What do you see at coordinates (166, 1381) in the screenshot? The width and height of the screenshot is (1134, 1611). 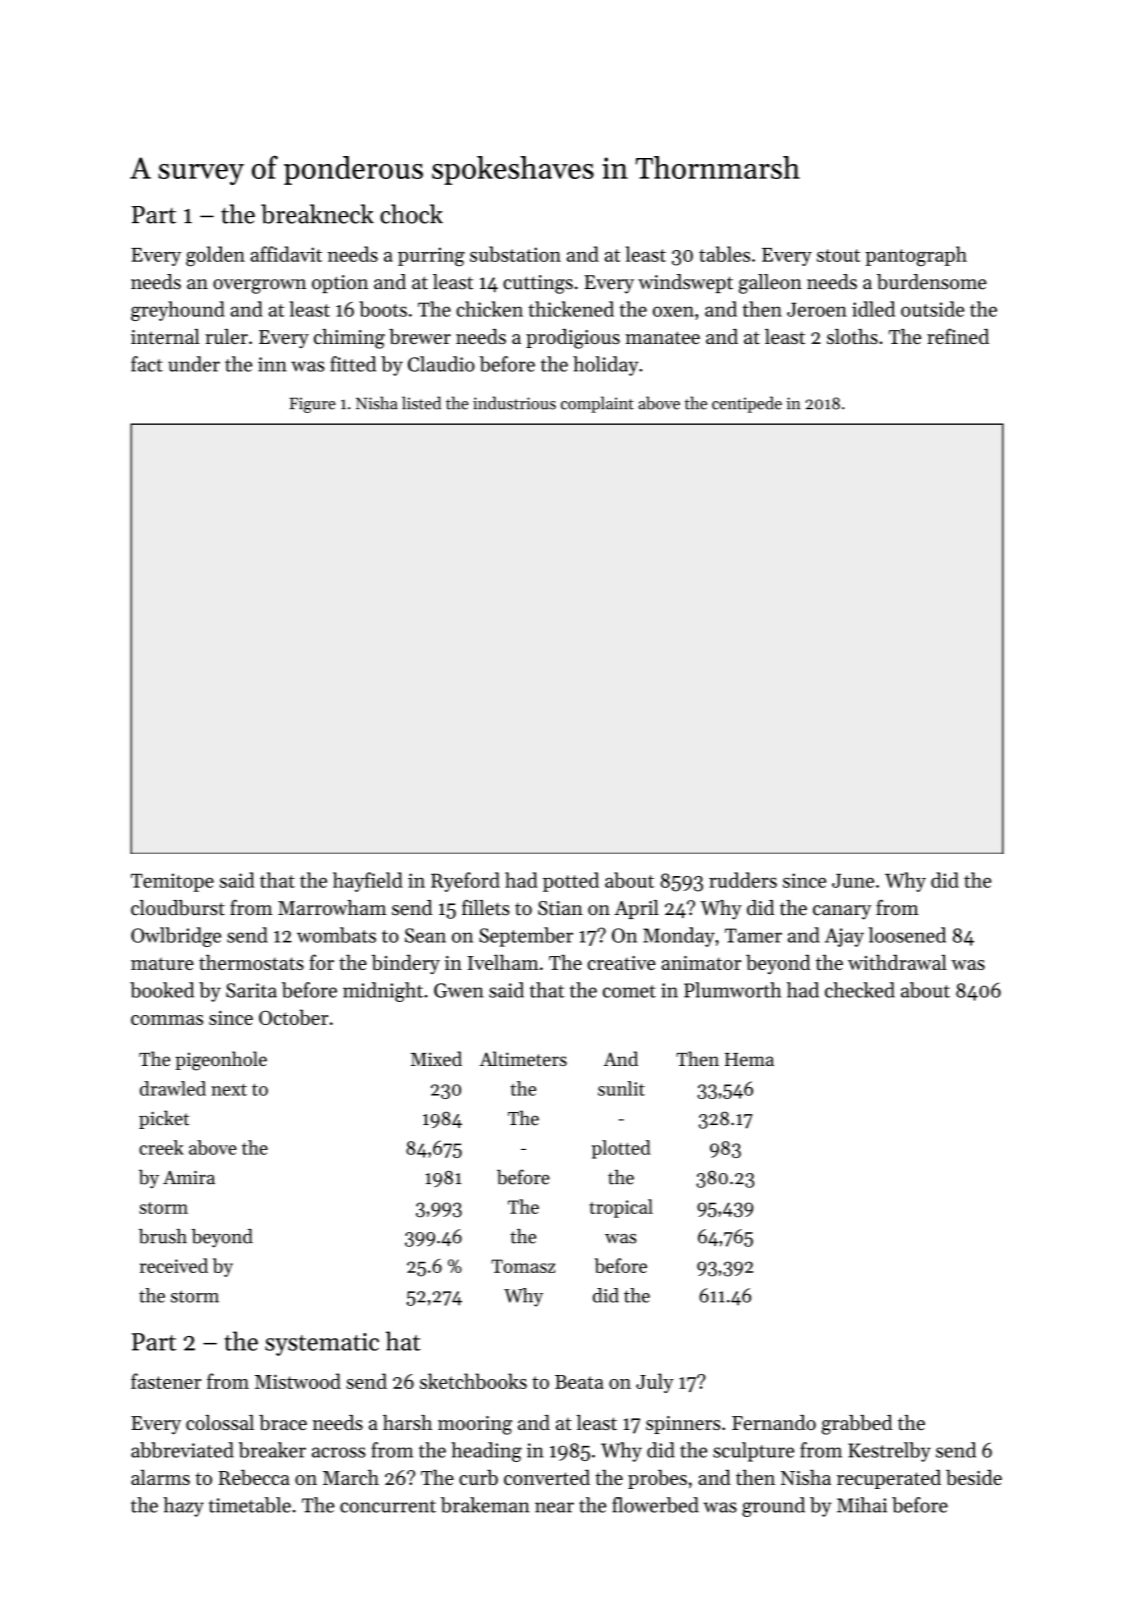 I see `fastener` at bounding box center [166, 1381].
